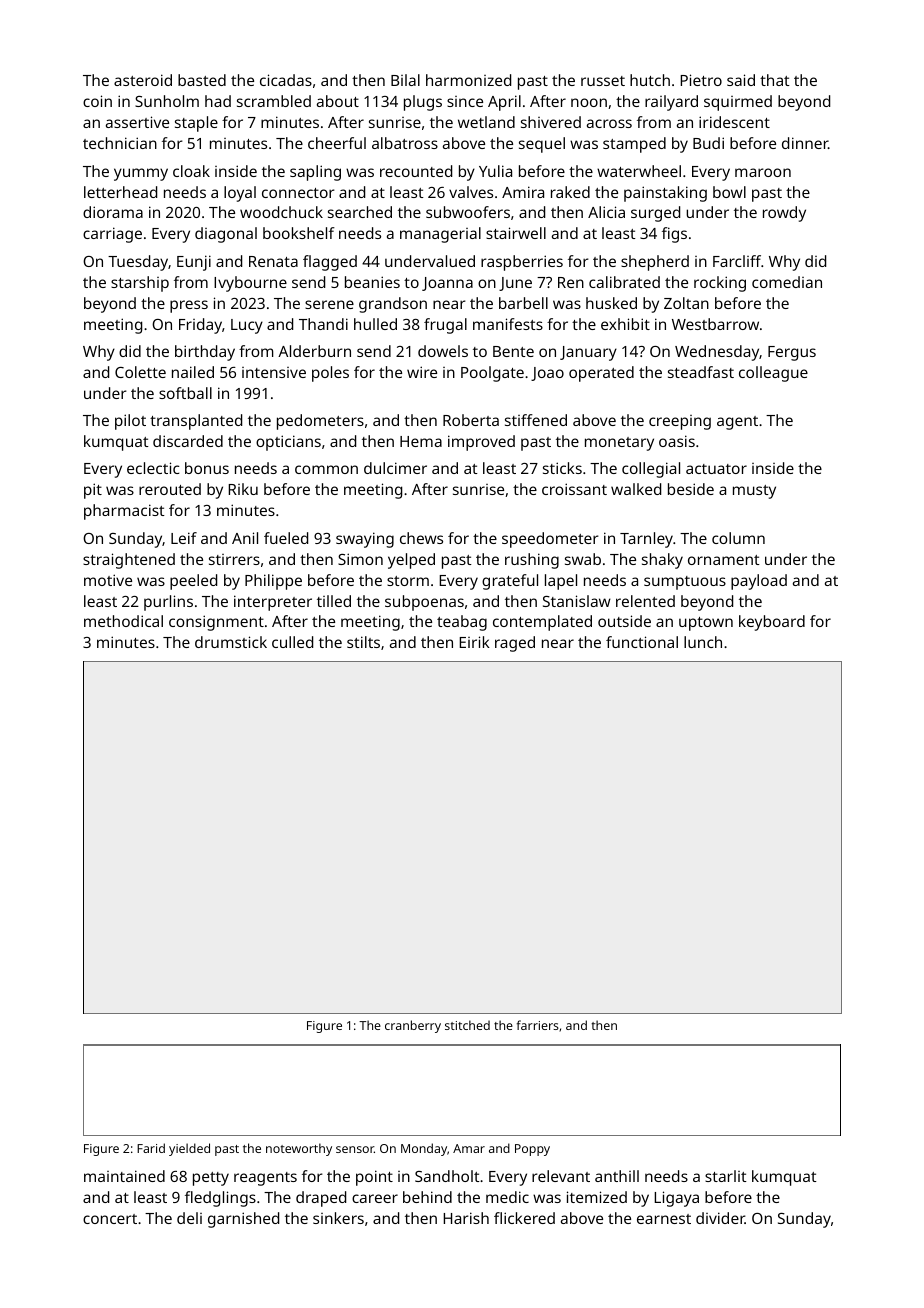 The image size is (924, 1308). Describe the element at coordinates (234, 559) in the screenshot. I see `stirrers` at that location.
